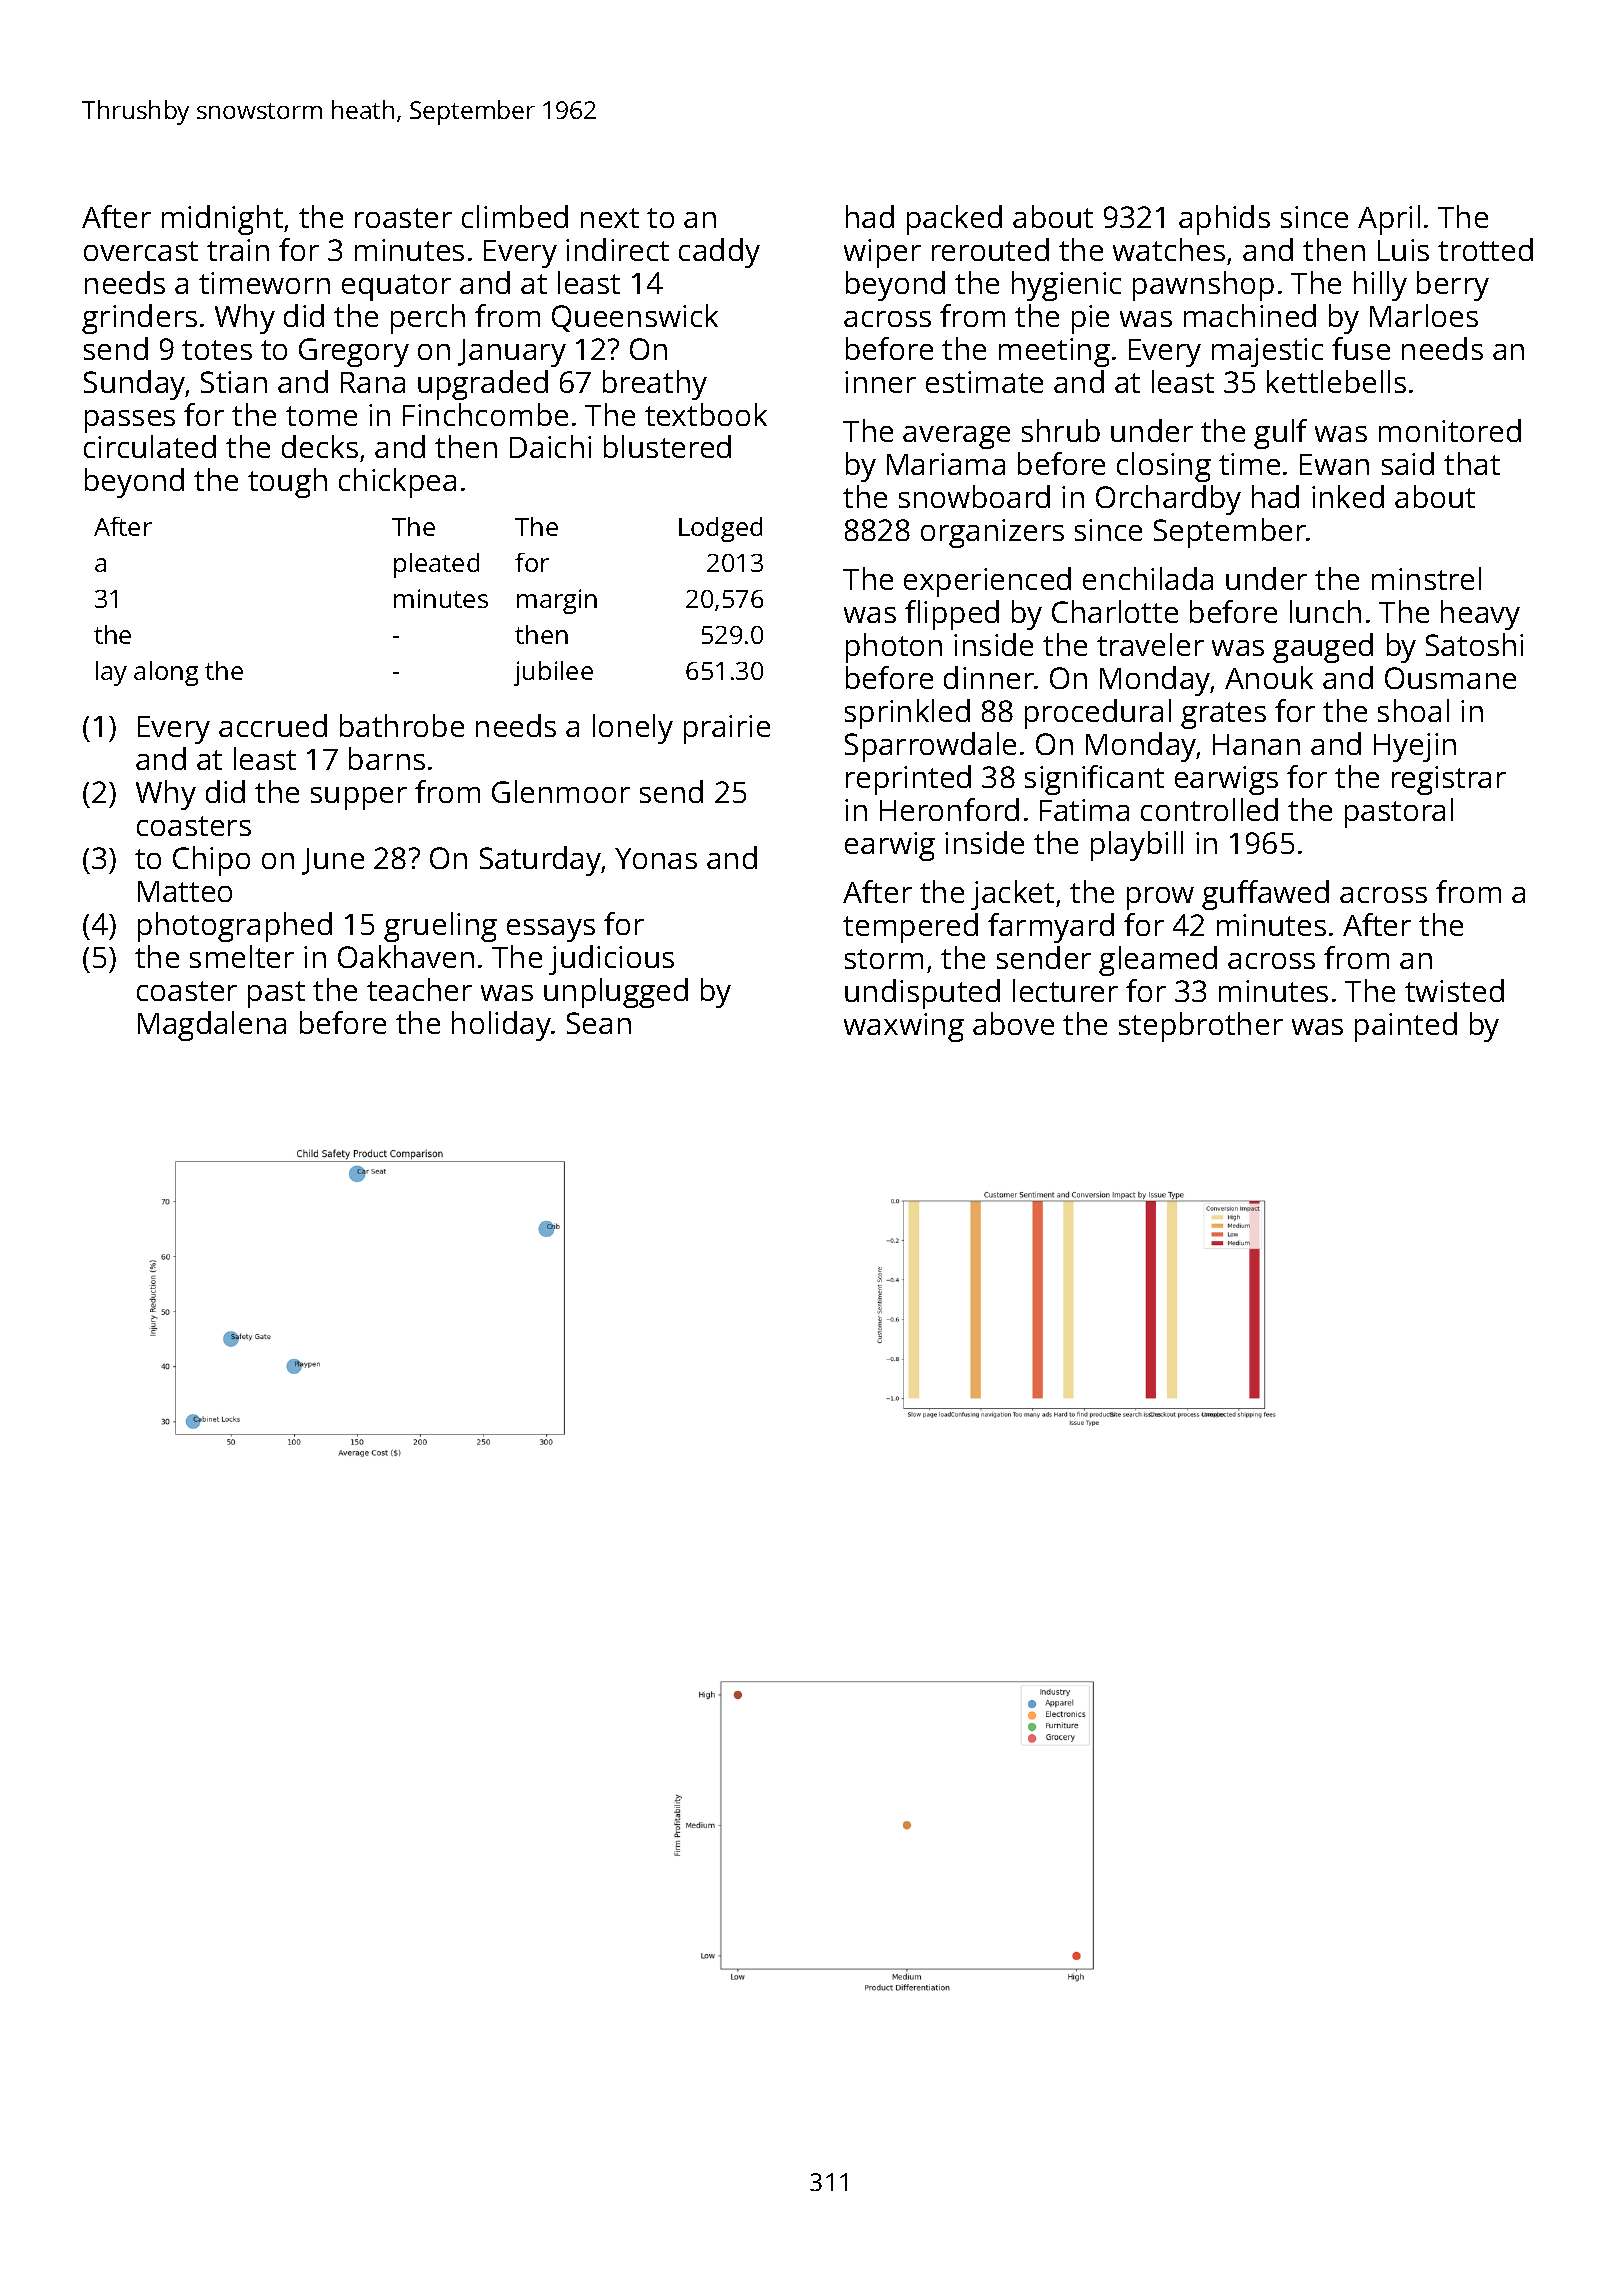 The height and width of the screenshot is (2292, 1620). Describe the element at coordinates (551, 930) in the screenshot. I see `essays` at that location.
